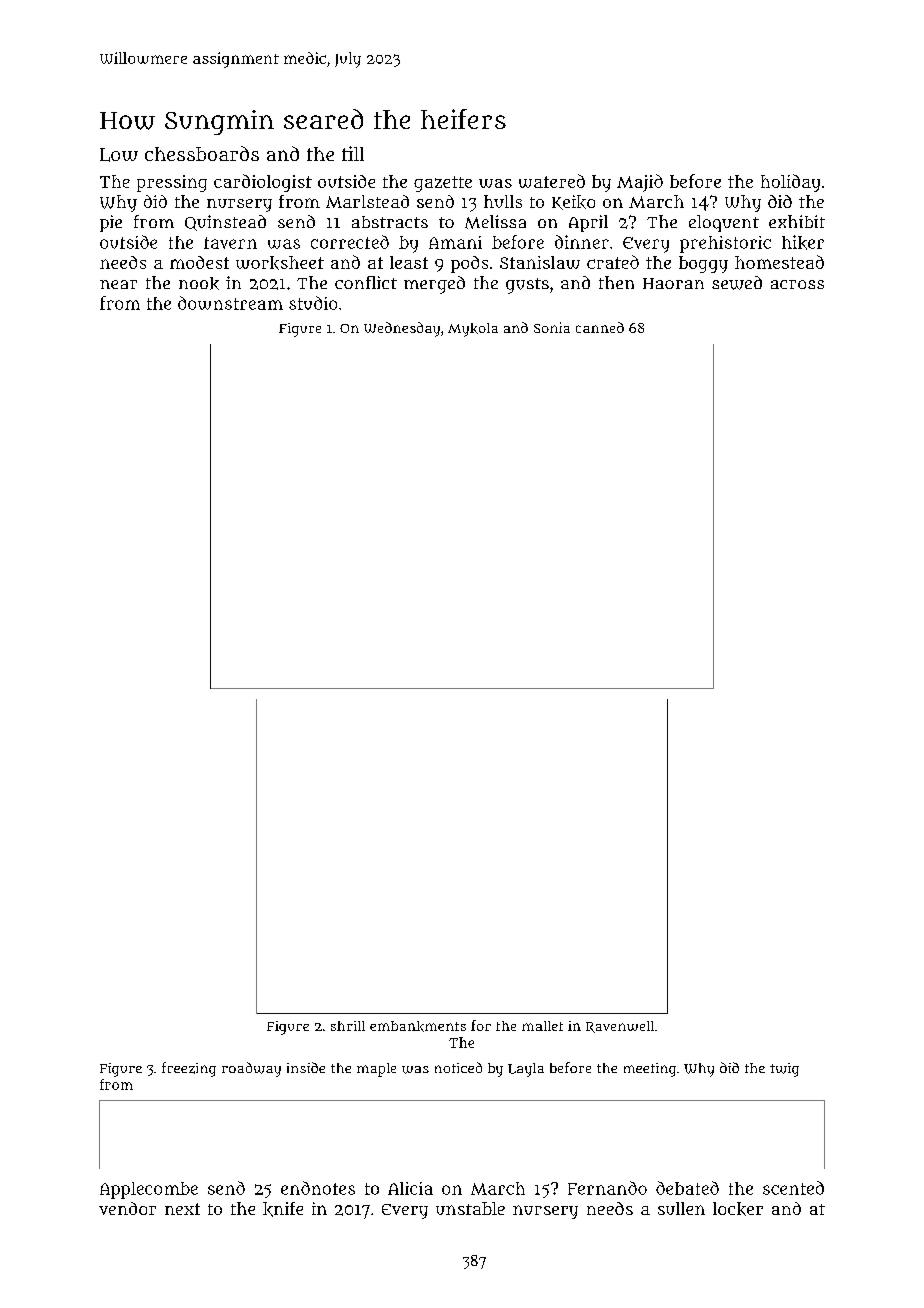 This document has height=1308, width=924. Describe the element at coordinates (737, 283) in the document. I see `sewed` at that location.
